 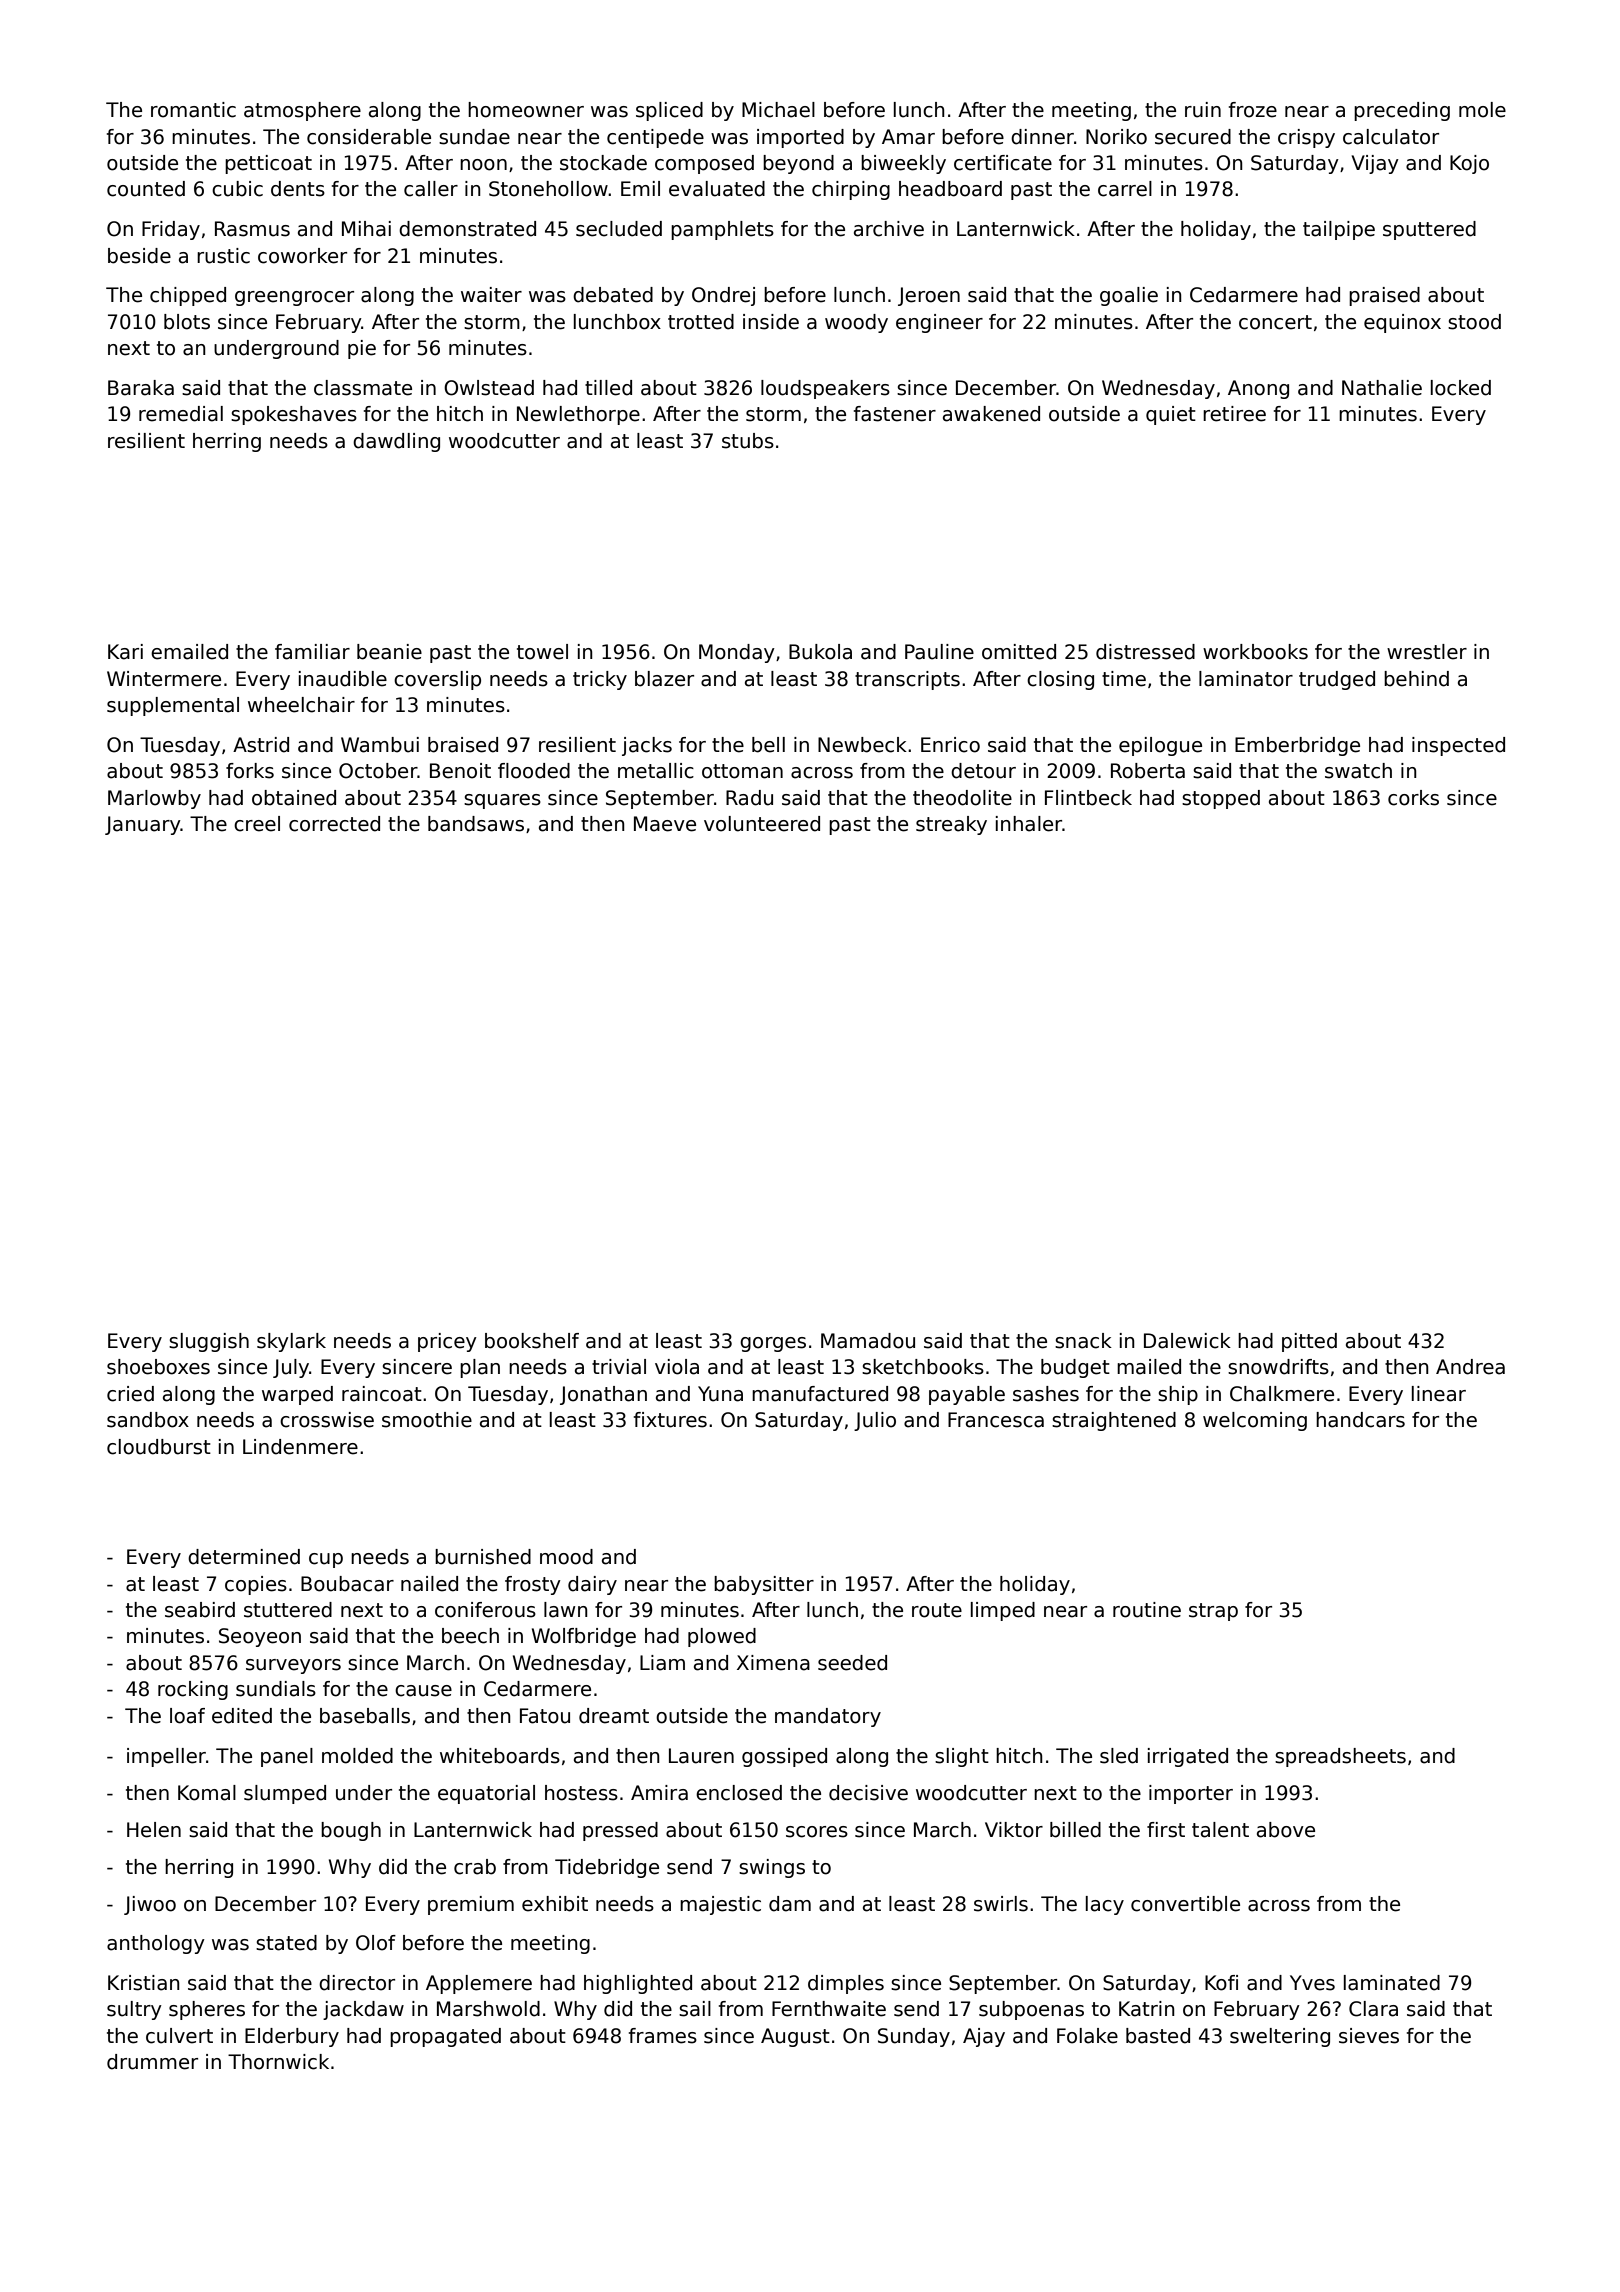 What do you see at coordinates (1203, 110) in the image?
I see `ruin` at bounding box center [1203, 110].
